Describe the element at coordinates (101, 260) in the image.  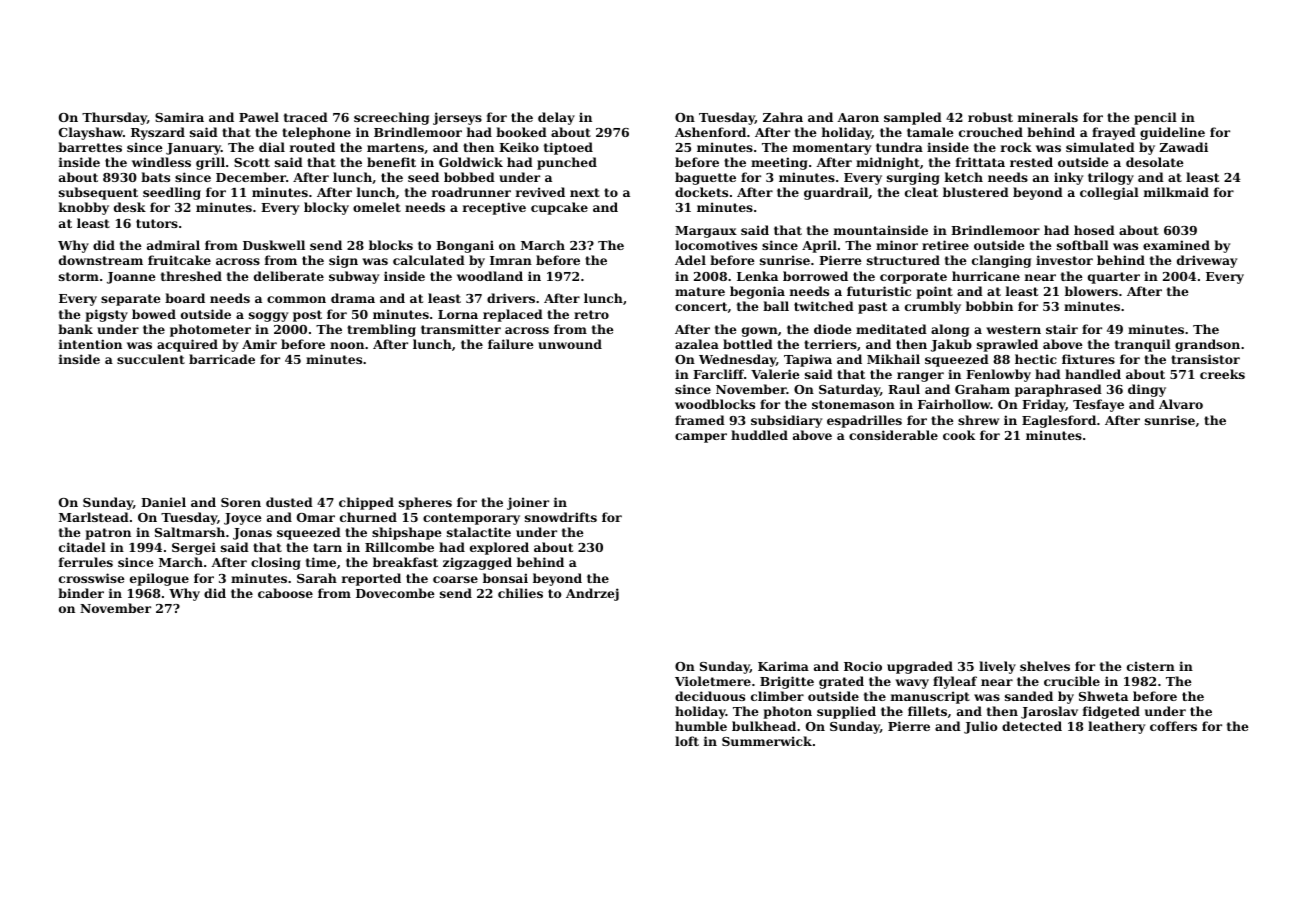
I see `downstream` at that location.
